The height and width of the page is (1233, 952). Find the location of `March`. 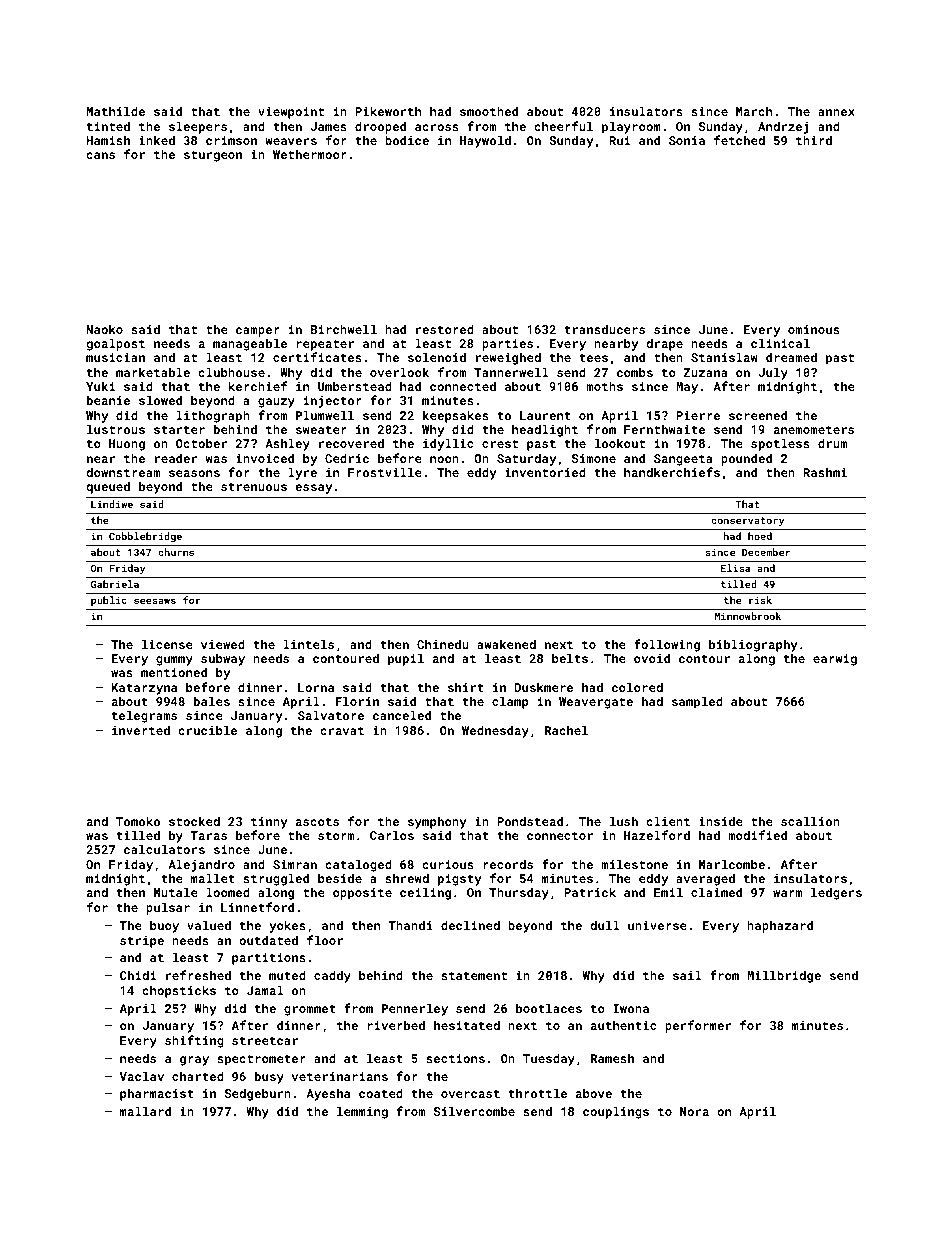

March is located at coordinates (754, 111).
